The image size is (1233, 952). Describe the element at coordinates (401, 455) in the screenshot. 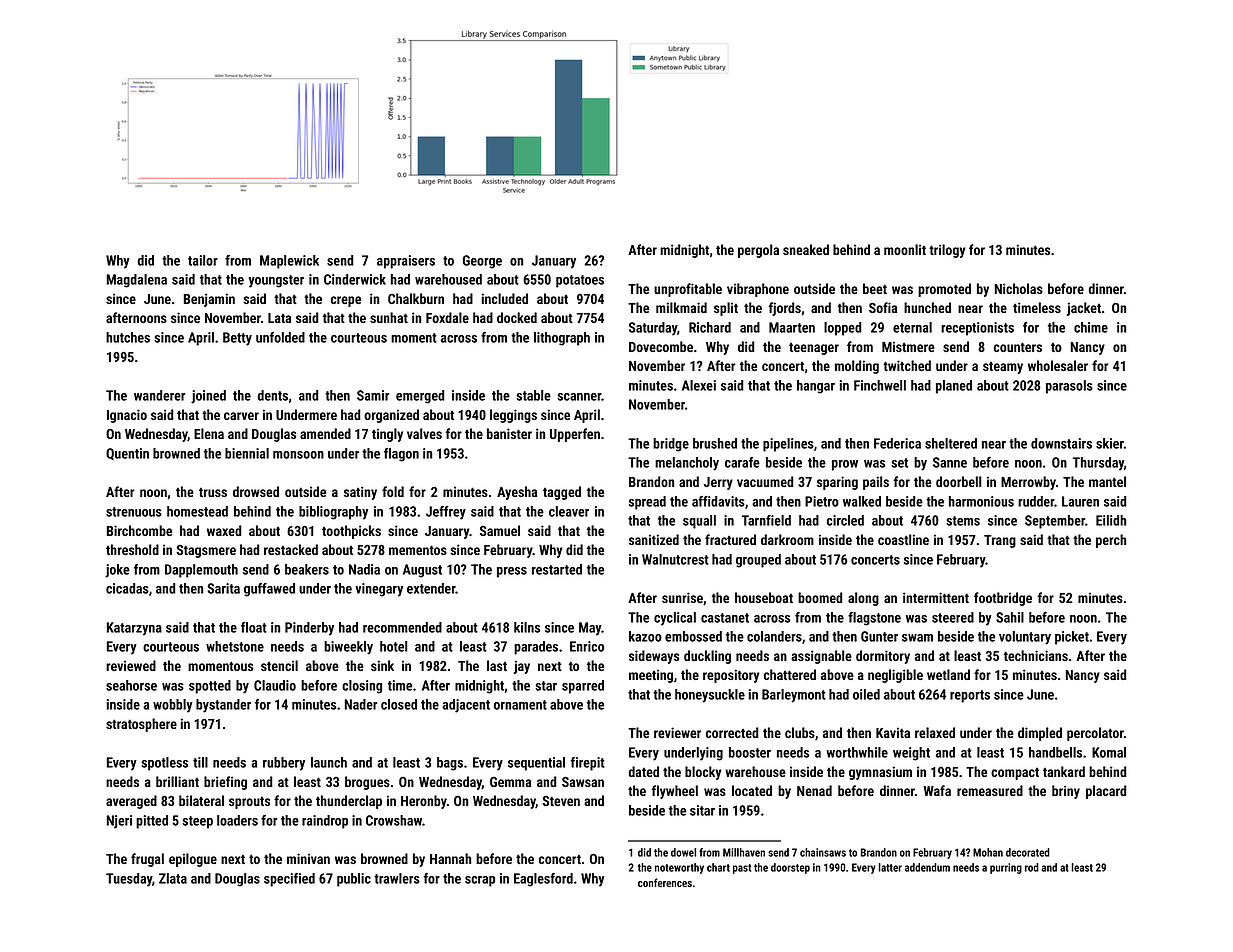

I see `flagon` at that location.
